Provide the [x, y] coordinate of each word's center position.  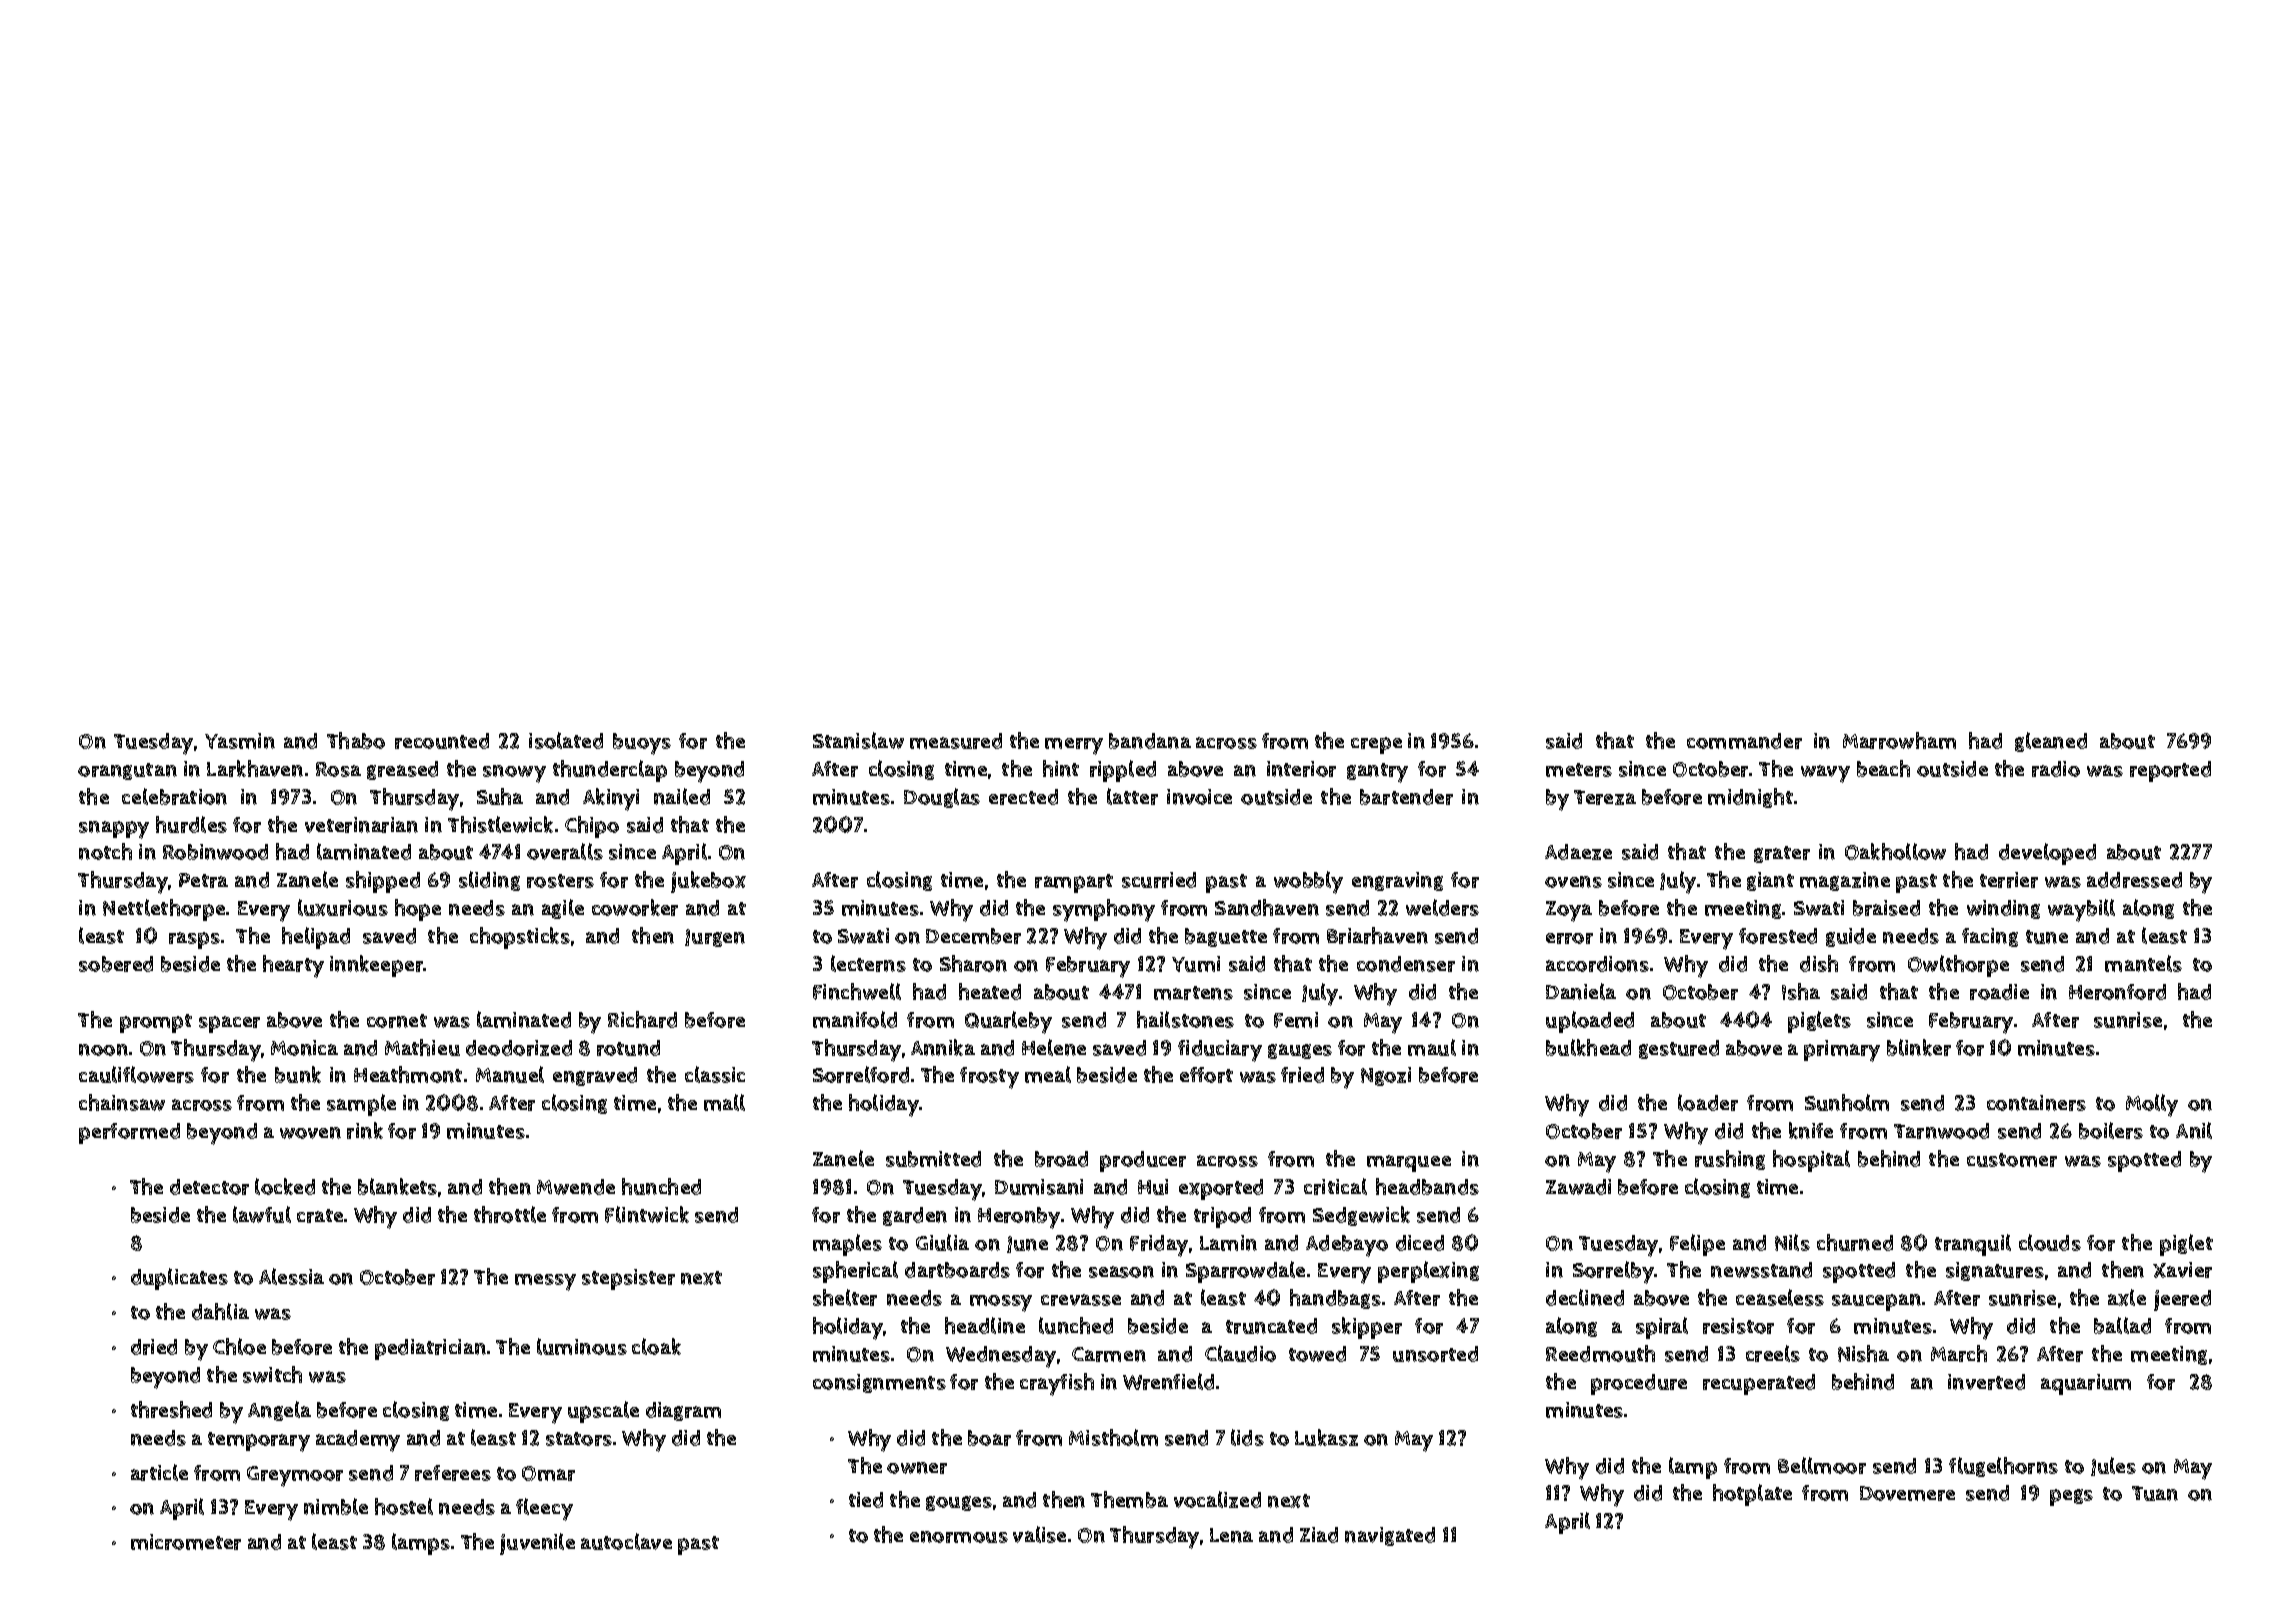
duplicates [179, 1279]
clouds [2050, 1242]
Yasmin [240, 741]
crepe [1376, 745]
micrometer [186, 1542]
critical [1335, 1186]
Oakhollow [1895, 851]
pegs [2071, 1497]
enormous [959, 1537]
